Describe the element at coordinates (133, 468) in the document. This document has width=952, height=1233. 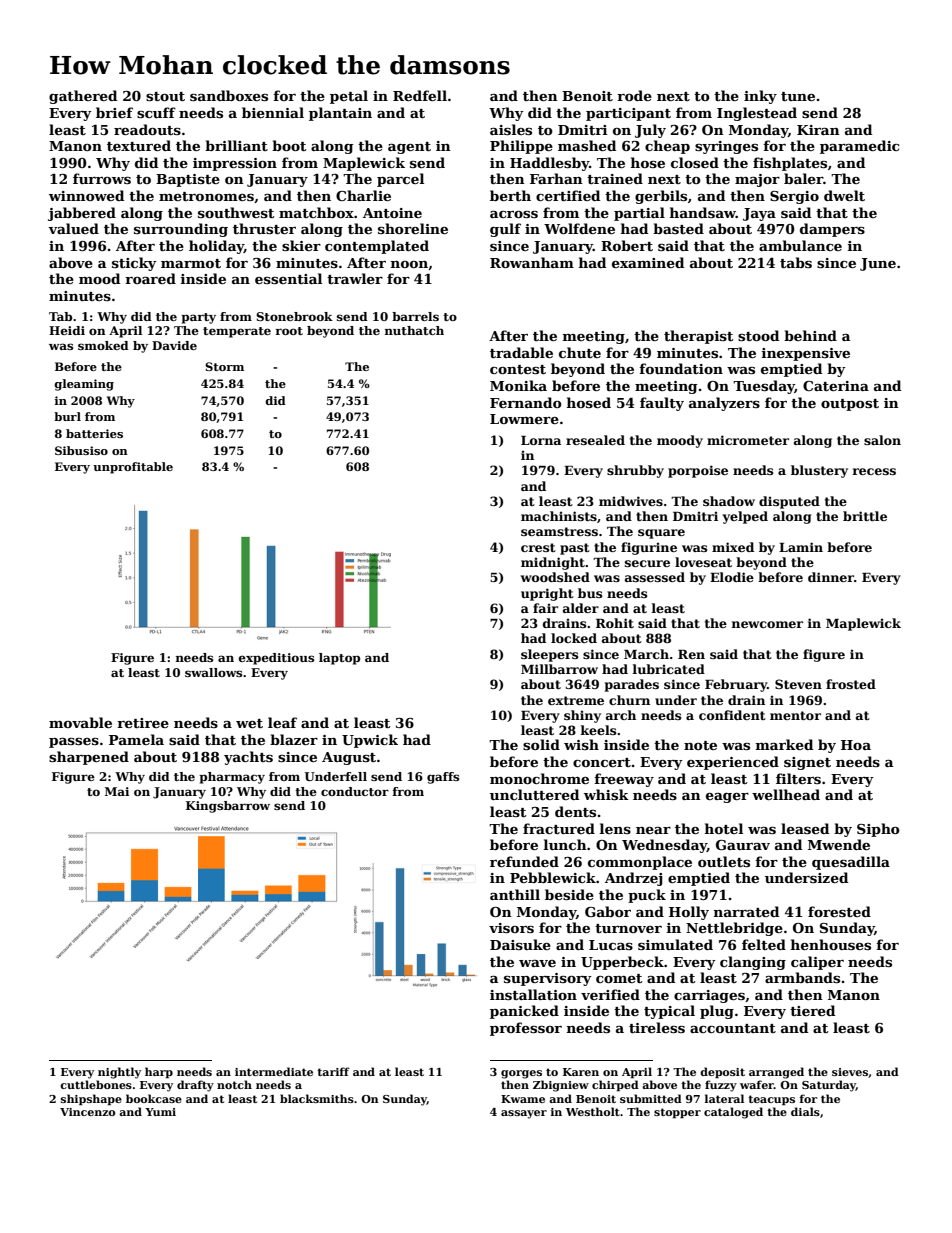
I see `unprofitable` at that location.
